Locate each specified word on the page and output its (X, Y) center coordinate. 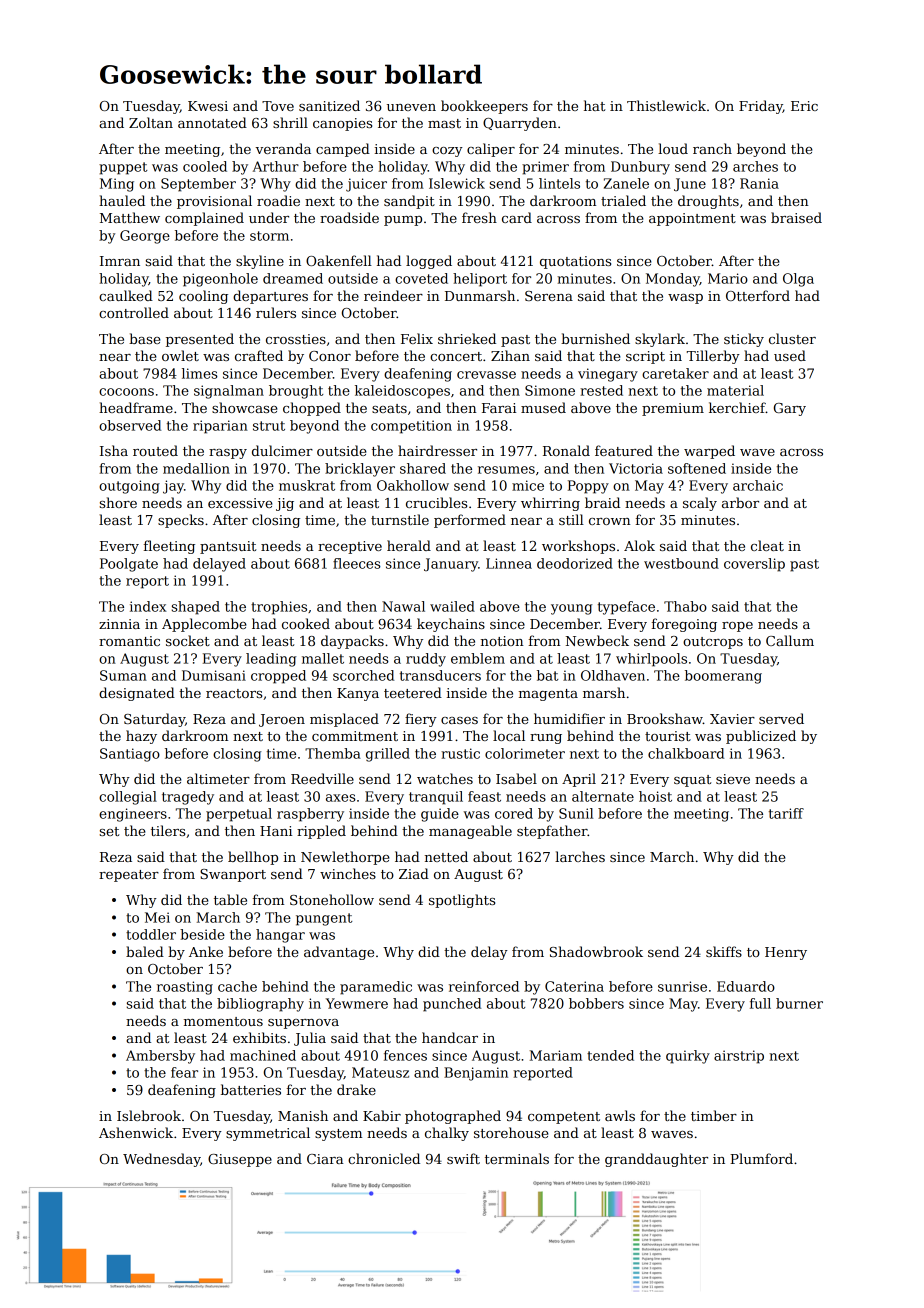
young (571, 609)
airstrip (739, 1057)
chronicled (384, 1158)
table (230, 899)
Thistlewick (666, 105)
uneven (411, 107)
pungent (324, 919)
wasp (685, 299)
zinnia (119, 624)
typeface (626, 608)
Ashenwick (136, 1132)
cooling (203, 297)
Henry (786, 953)
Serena (549, 296)
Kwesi (208, 106)
